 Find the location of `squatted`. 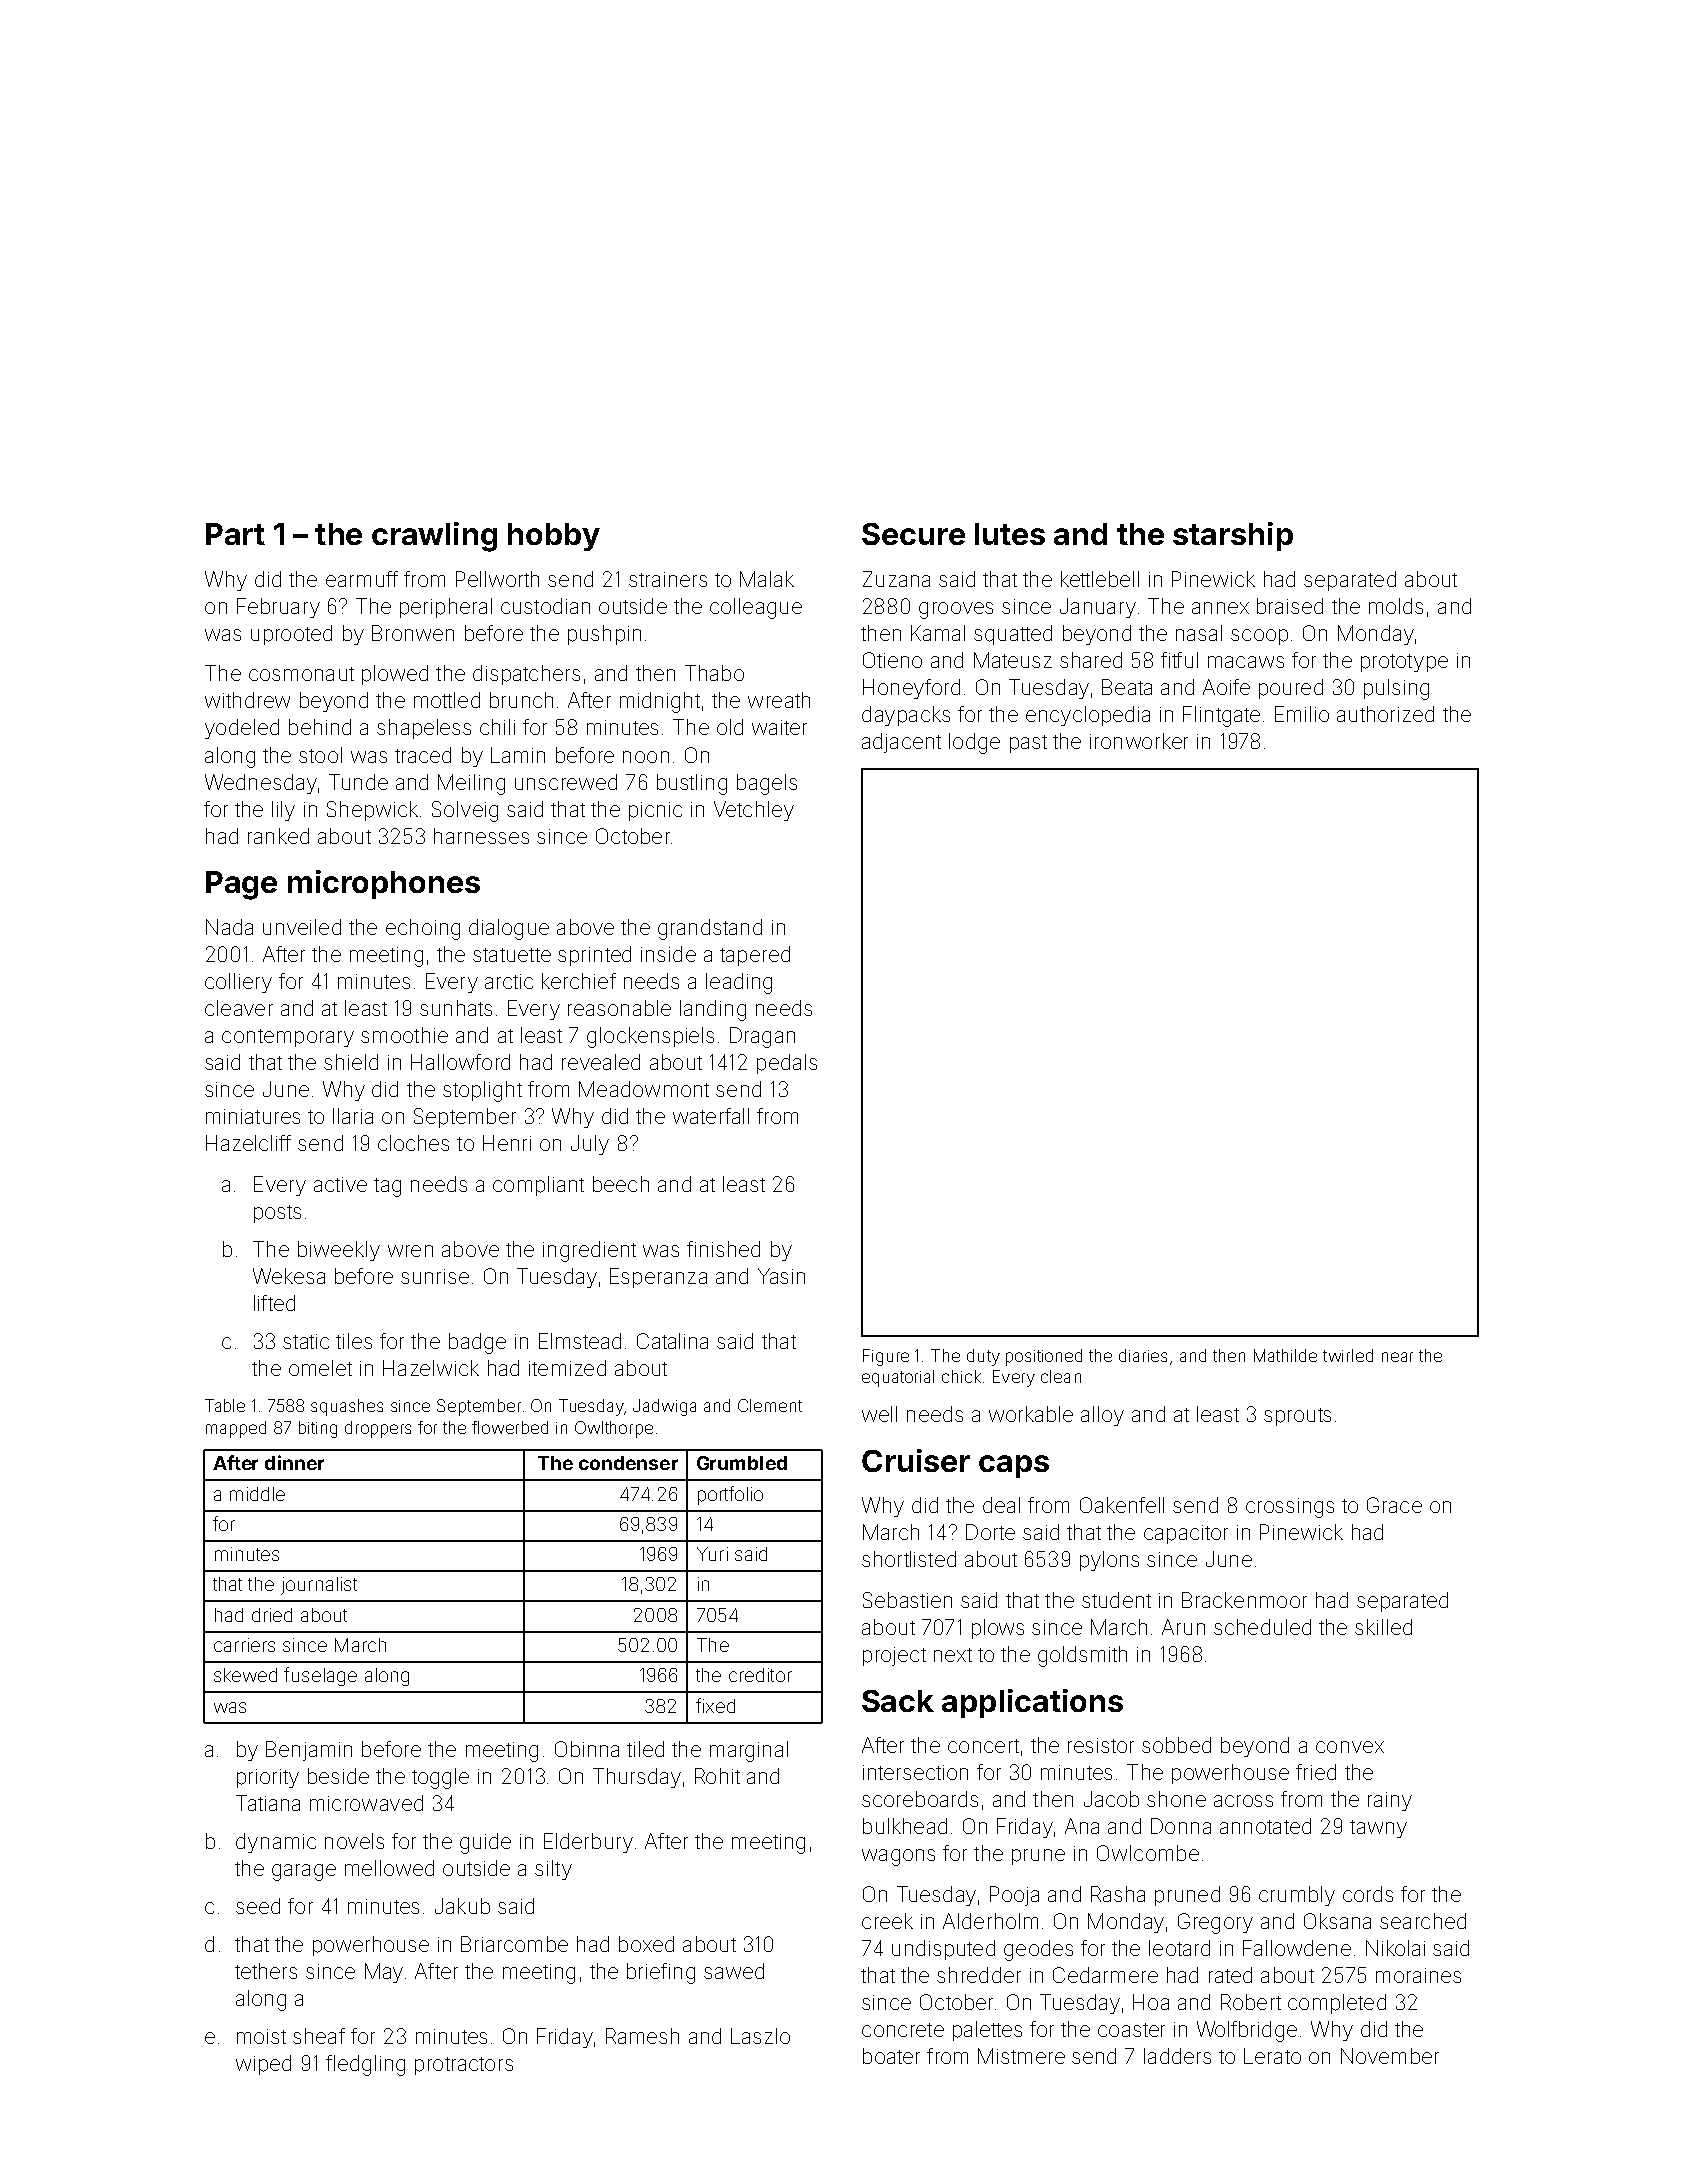

squatted is located at coordinates (1013, 635).
